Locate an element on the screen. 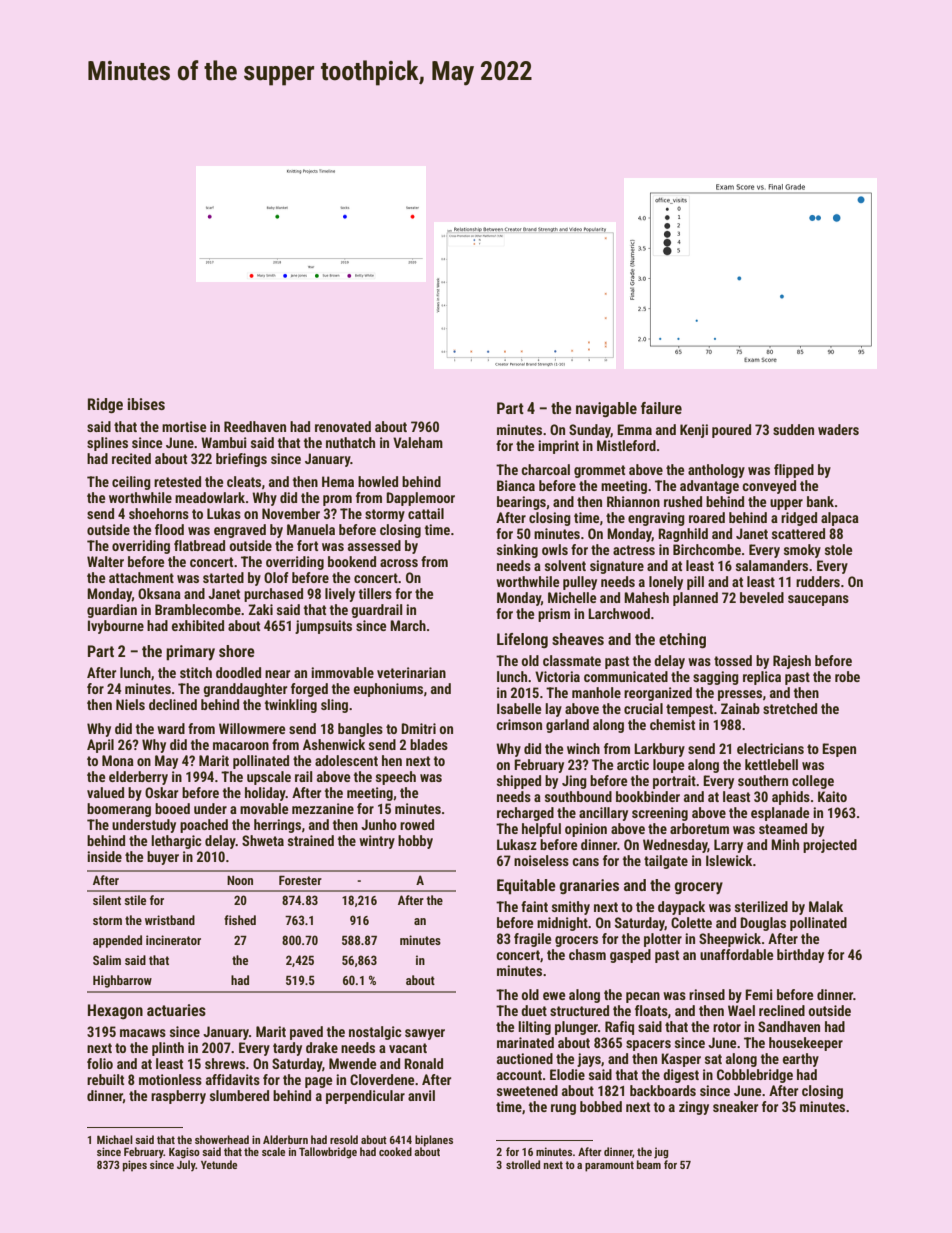 The image size is (952, 1233). navigable is located at coordinates (606, 410).
